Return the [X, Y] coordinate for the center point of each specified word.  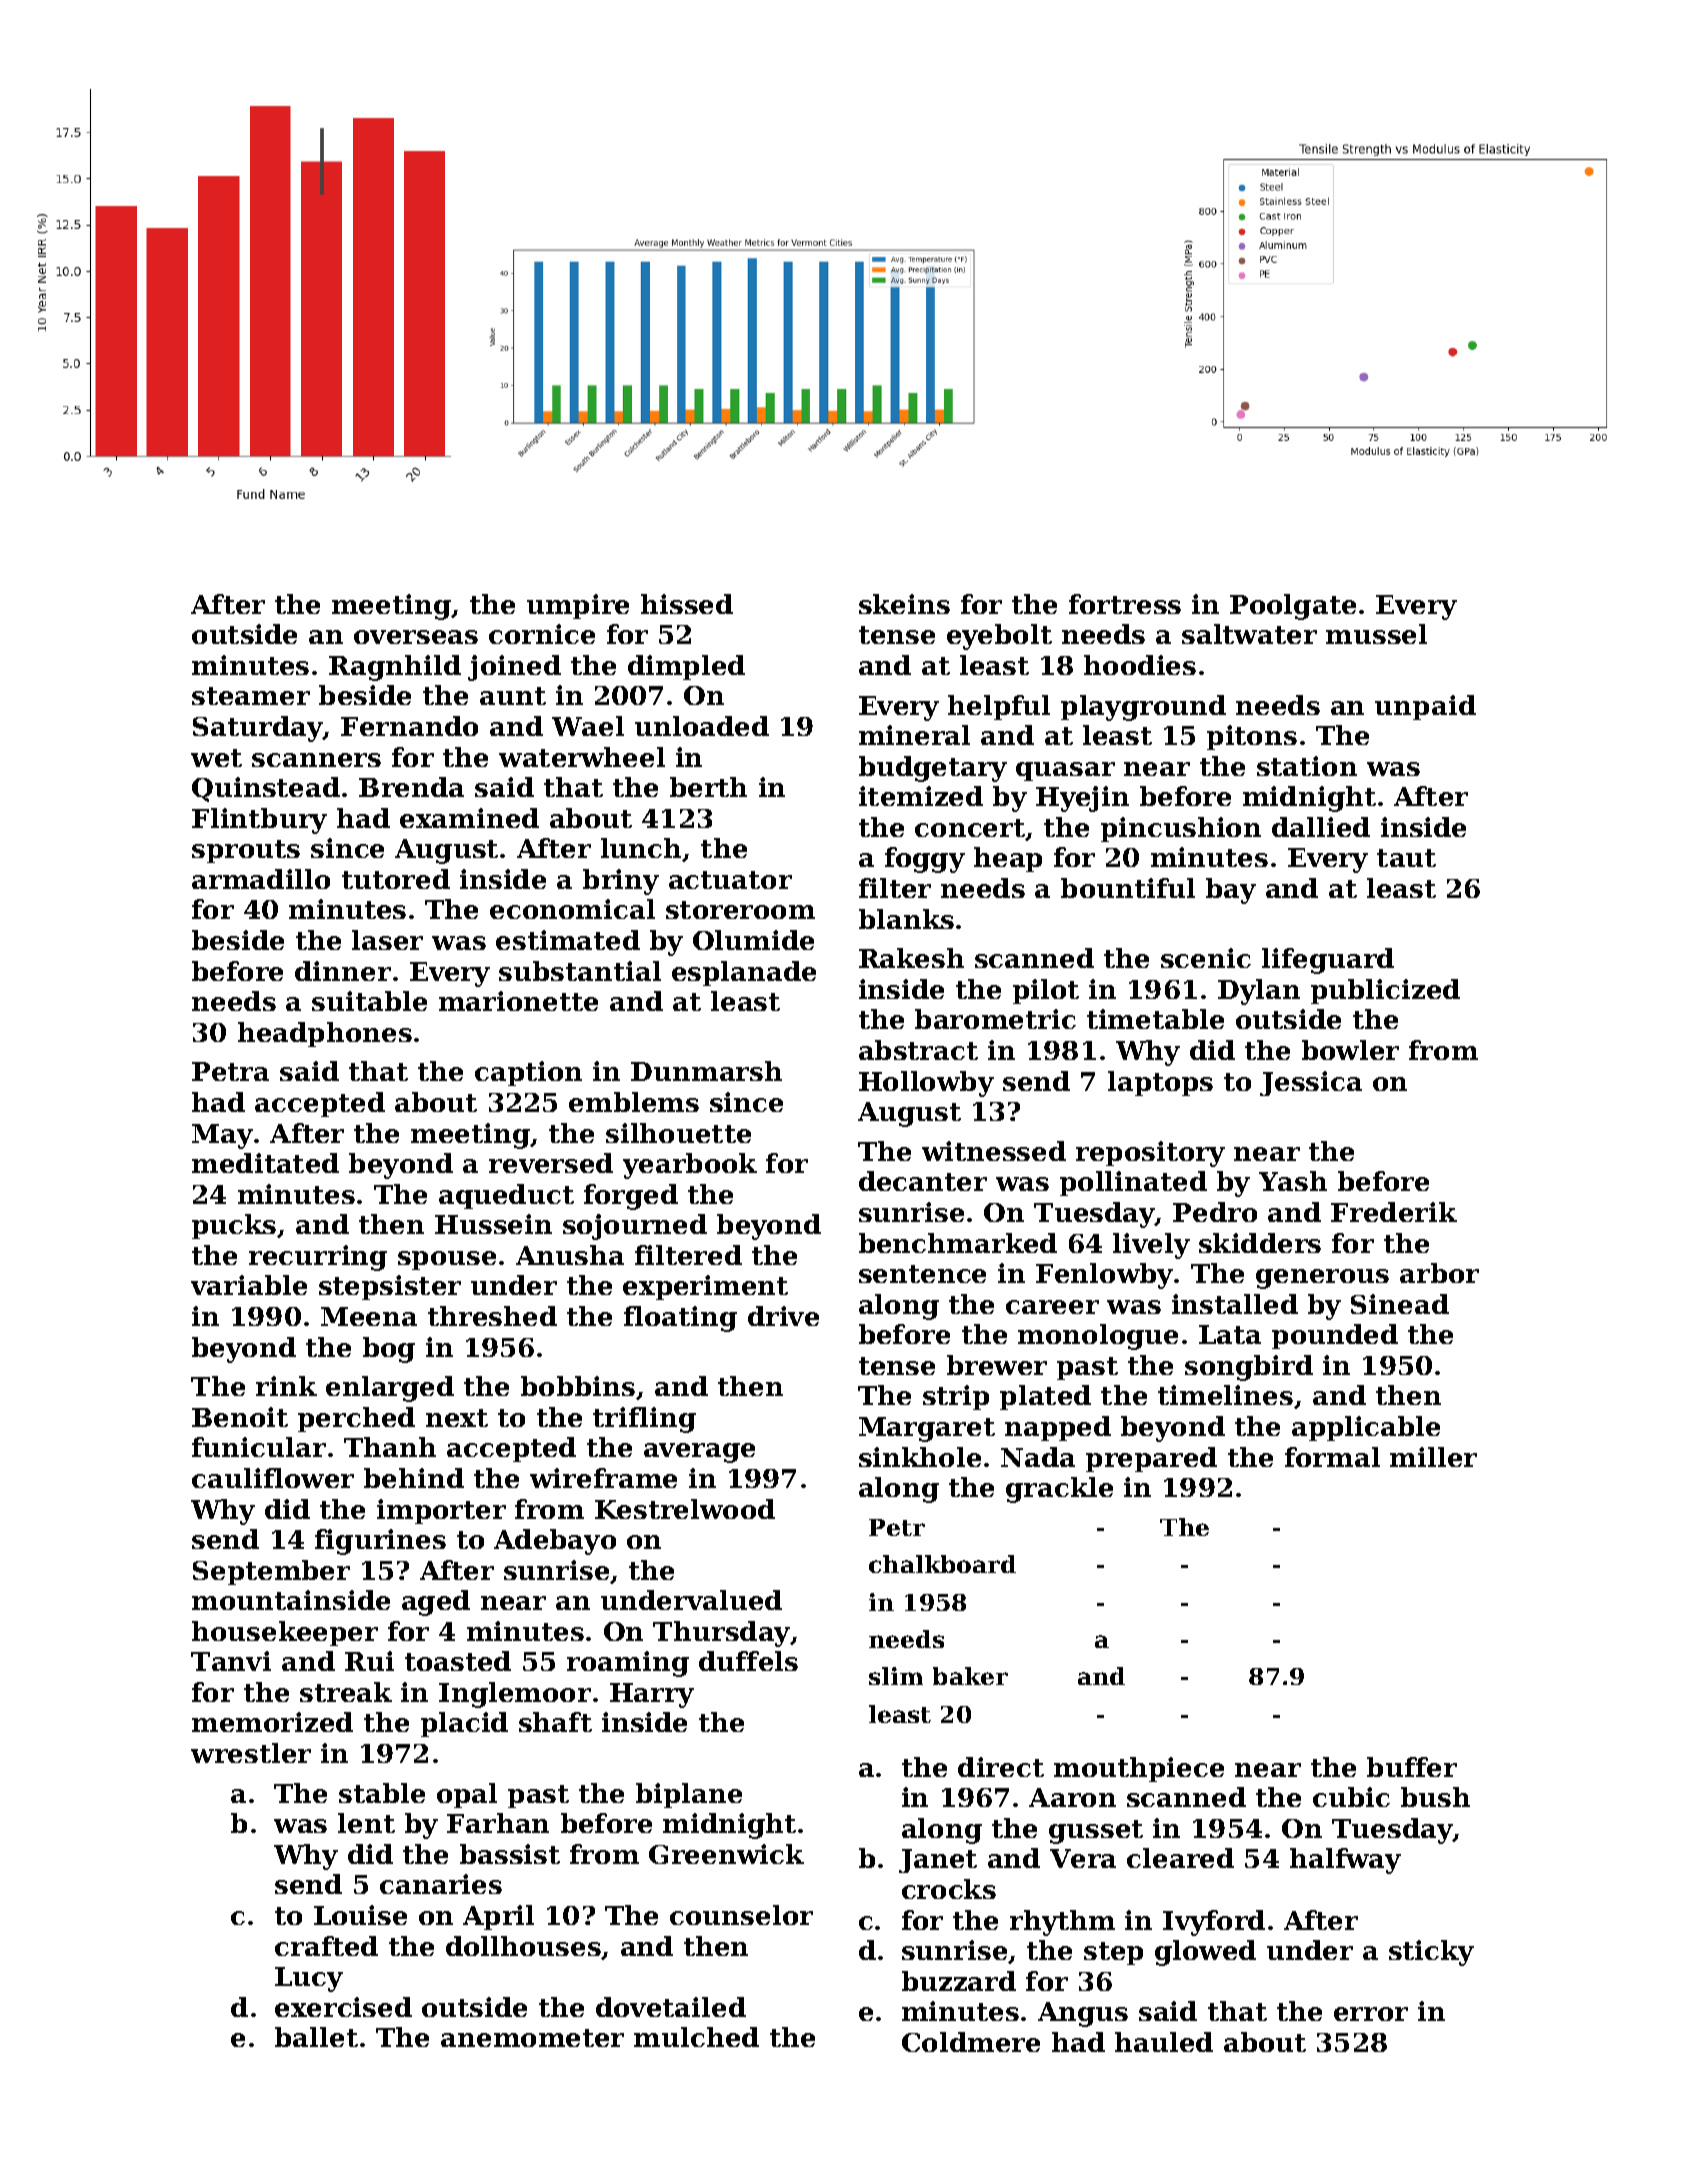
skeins [904, 604]
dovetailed [671, 2007]
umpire [578, 606]
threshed [492, 1316]
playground [1143, 708]
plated [1045, 1397]
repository [1150, 1154]
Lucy [309, 1979]
